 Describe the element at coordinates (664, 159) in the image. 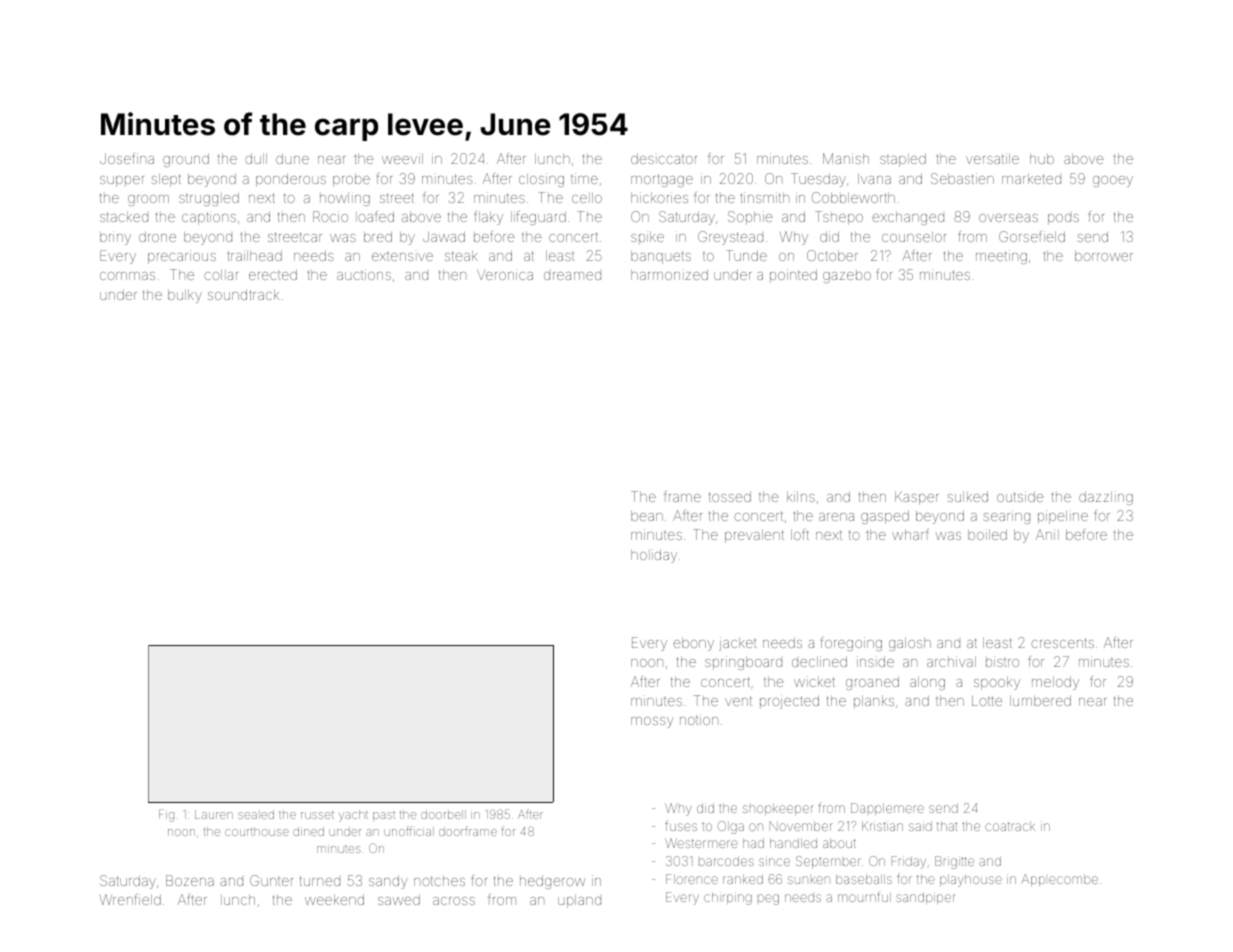

I see `desiccator` at that location.
